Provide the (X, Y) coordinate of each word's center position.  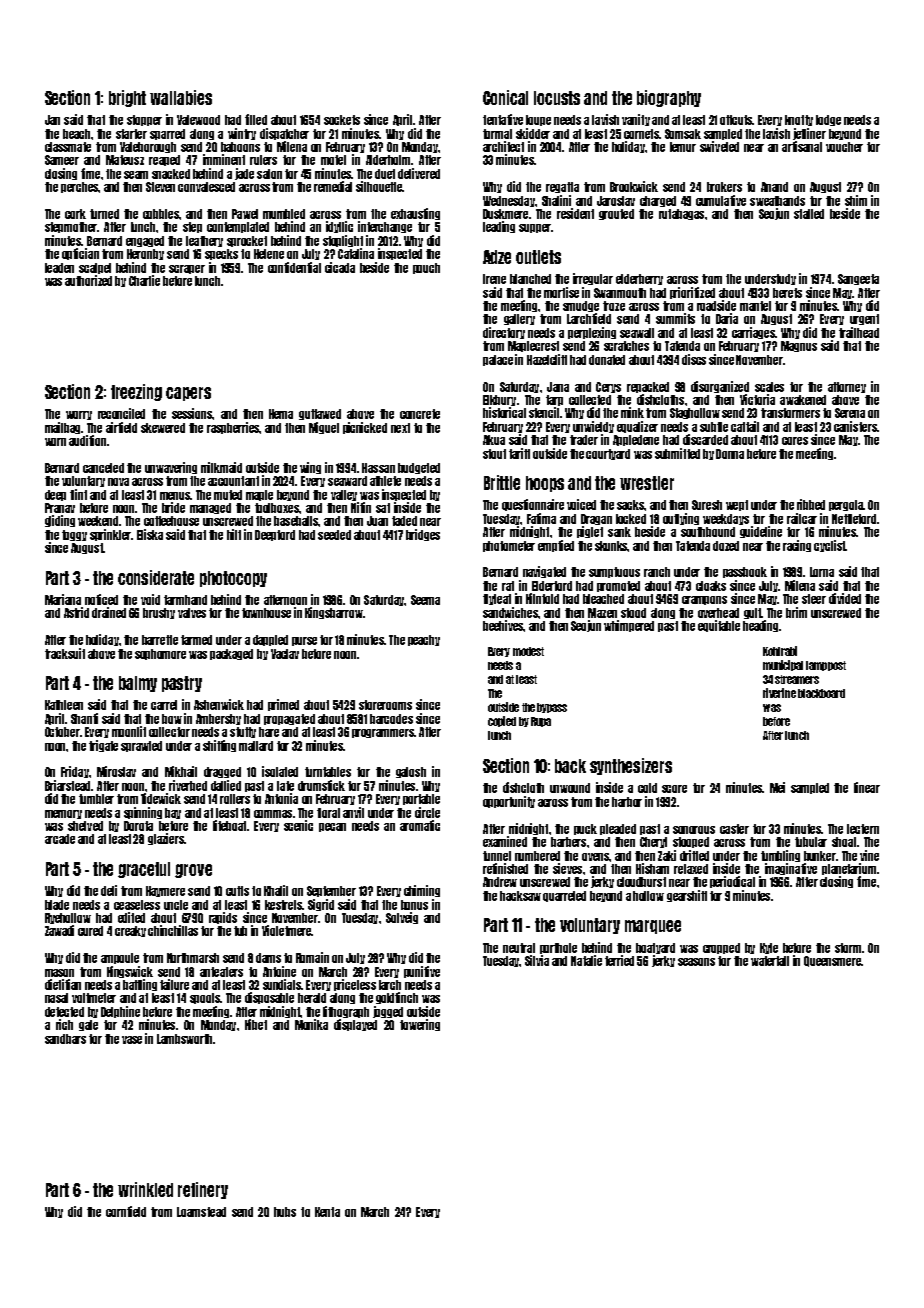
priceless (355, 985)
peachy (424, 640)
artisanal (802, 146)
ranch (657, 572)
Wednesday (509, 201)
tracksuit (65, 653)
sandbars (65, 1039)
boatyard (655, 948)
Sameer (62, 160)
